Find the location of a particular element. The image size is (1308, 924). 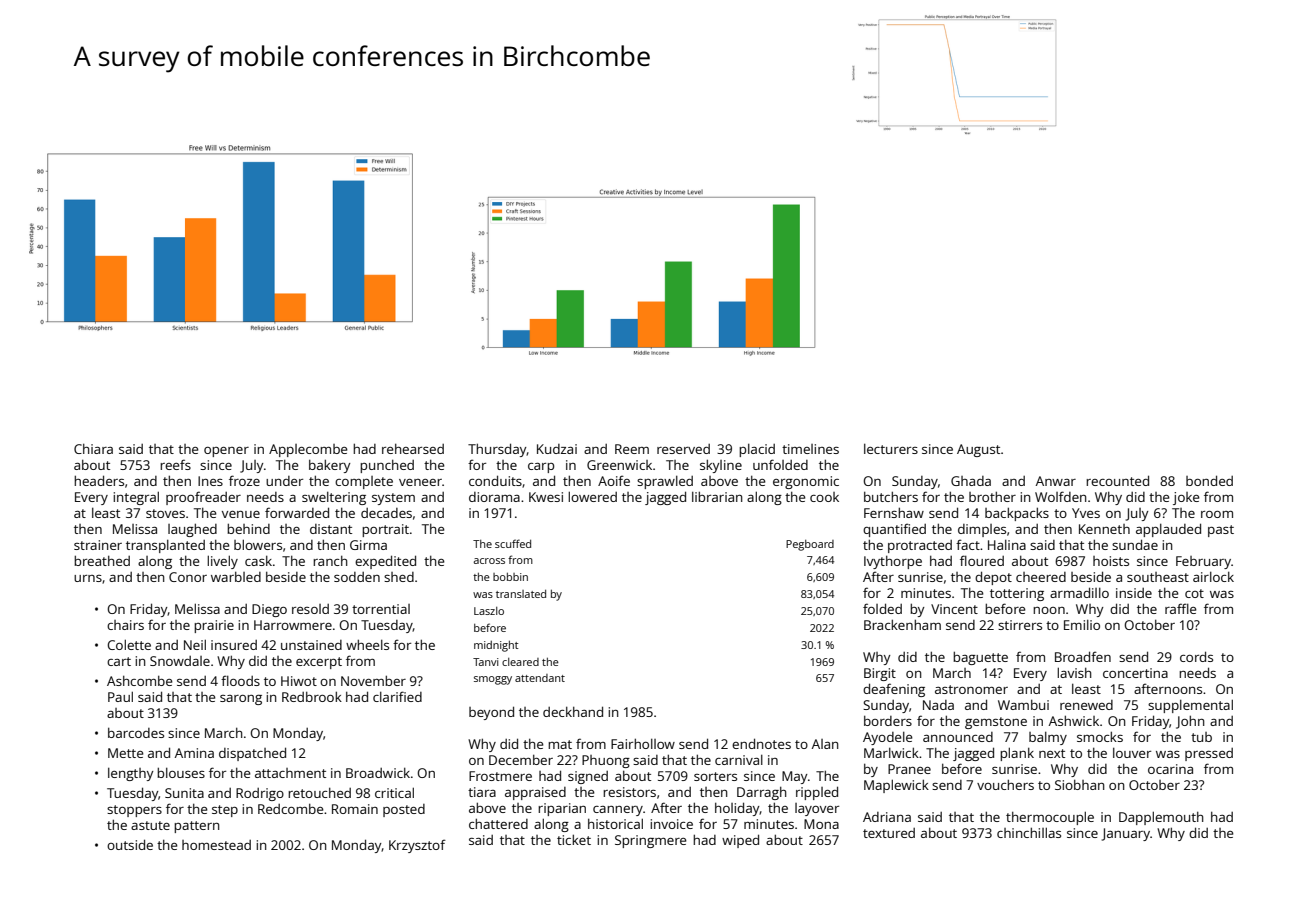

Redcombe is located at coordinates (291, 809).
